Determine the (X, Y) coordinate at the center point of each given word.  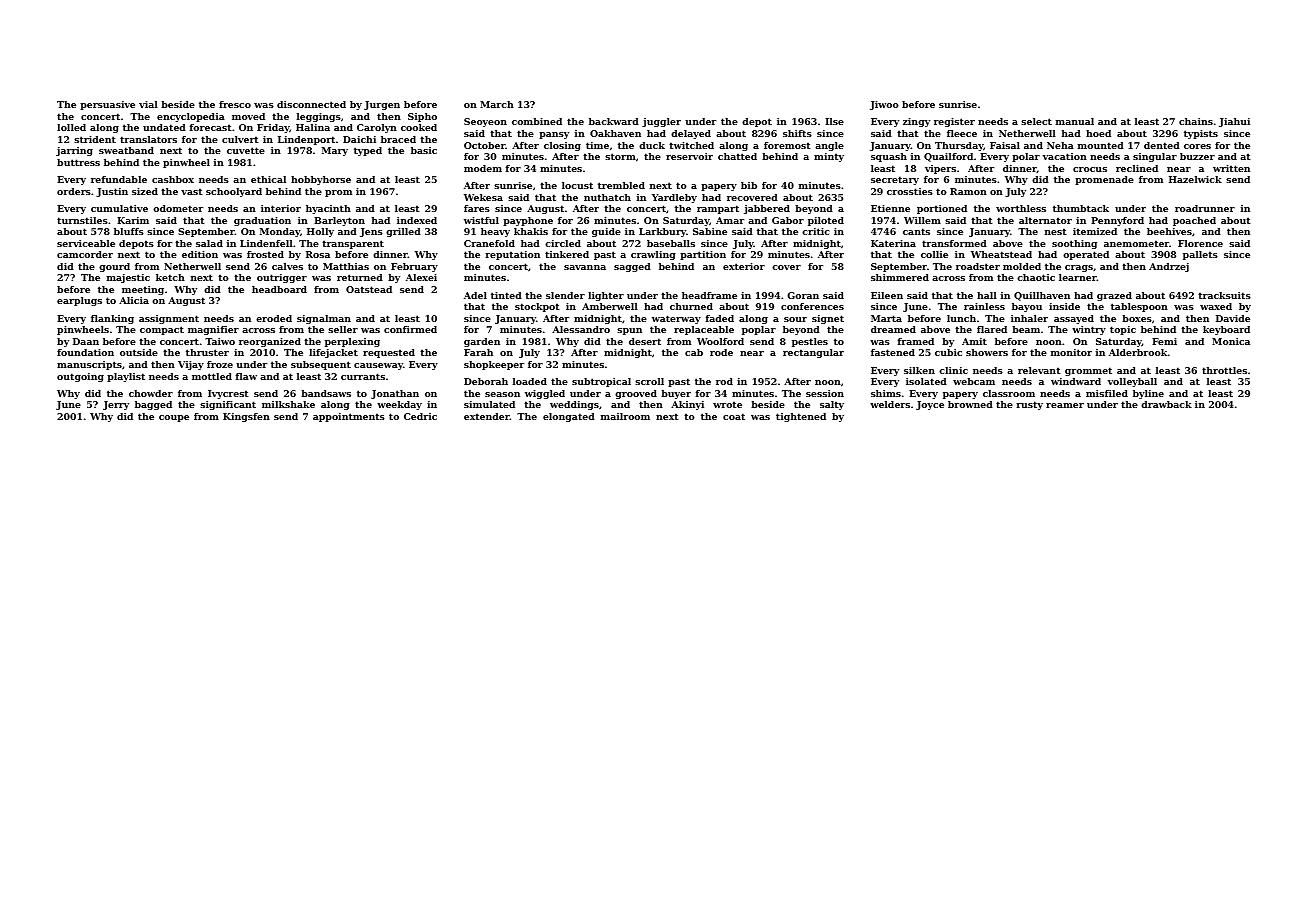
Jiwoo (884, 105)
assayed (1074, 319)
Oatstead (369, 289)
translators (148, 139)
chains (1196, 121)
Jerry (116, 405)
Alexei (421, 277)
